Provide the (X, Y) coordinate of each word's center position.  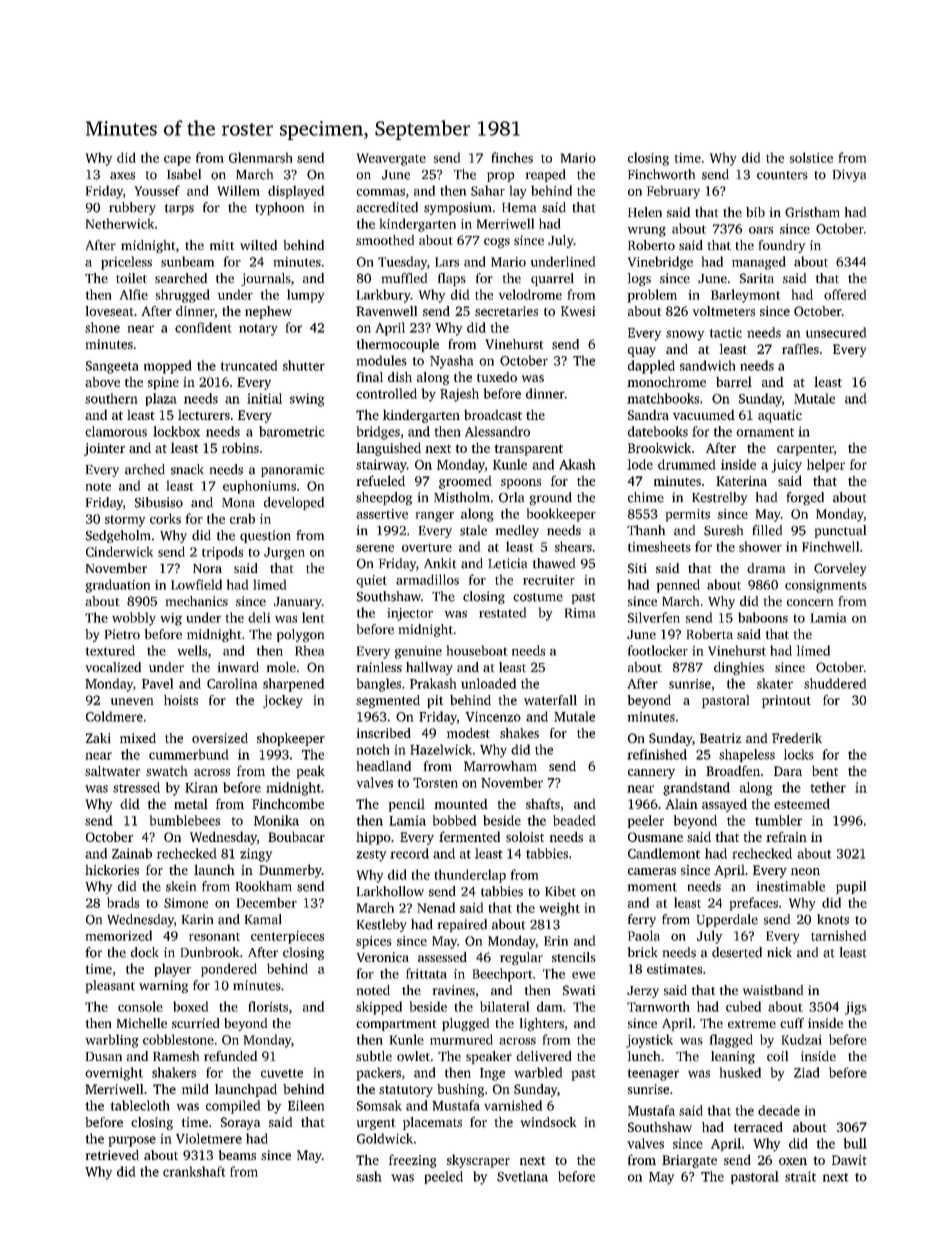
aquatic (780, 416)
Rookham (264, 886)
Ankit (440, 563)
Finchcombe (288, 803)
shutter (304, 365)
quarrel (552, 279)
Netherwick (120, 223)
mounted (461, 804)
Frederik (797, 738)
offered (845, 294)
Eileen (306, 1105)
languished (388, 449)
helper (826, 465)
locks (799, 754)
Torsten (435, 783)
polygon (300, 635)
